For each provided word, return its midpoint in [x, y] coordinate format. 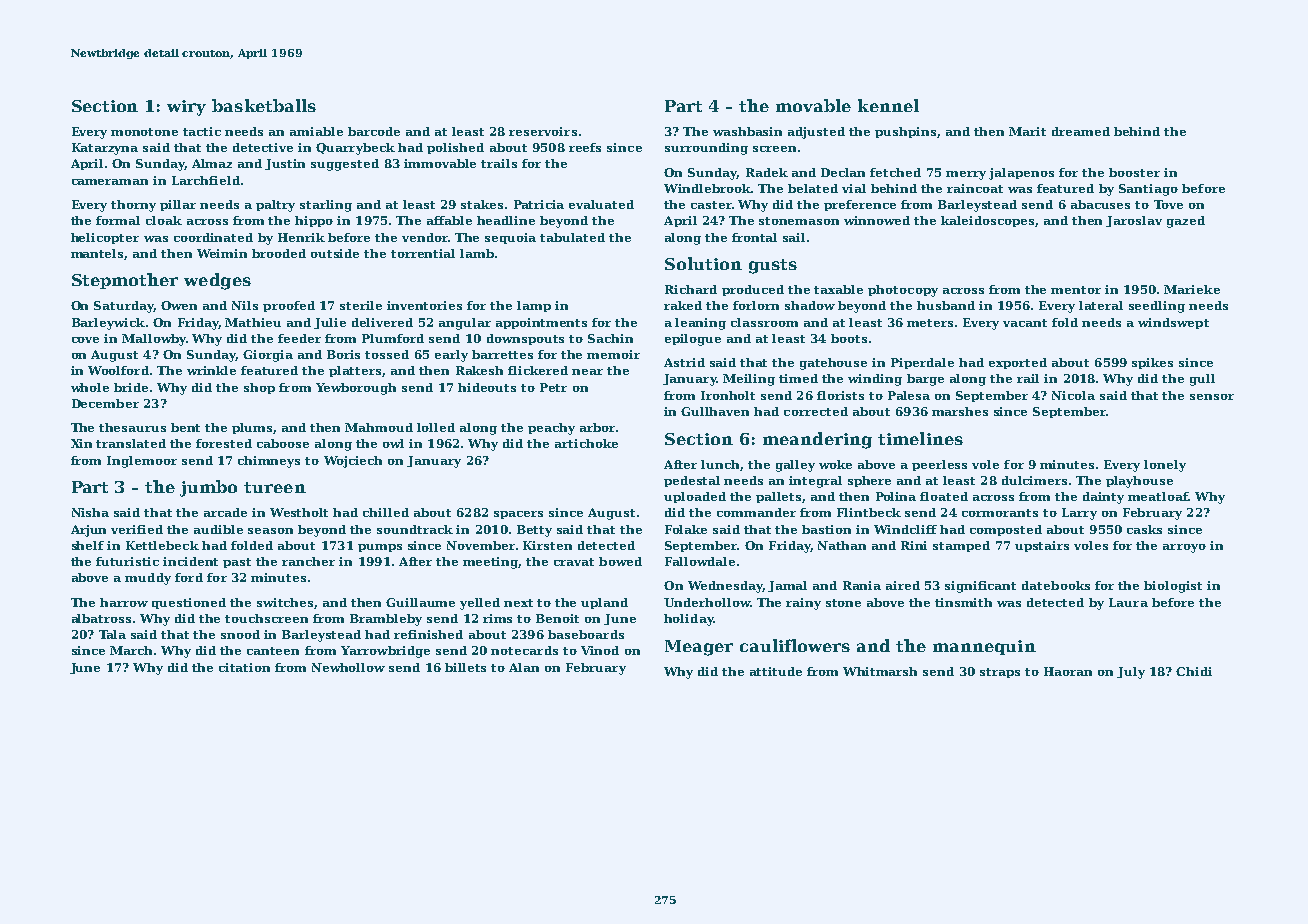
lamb [477, 253]
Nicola [1073, 395]
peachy [551, 429]
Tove [1168, 204]
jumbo [208, 488]
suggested [345, 165]
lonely [1165, 466]
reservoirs [543, 131]
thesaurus [132, 427]
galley [795, 466]
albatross [101, 618]
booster [1134, 172]
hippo [314, 221]
